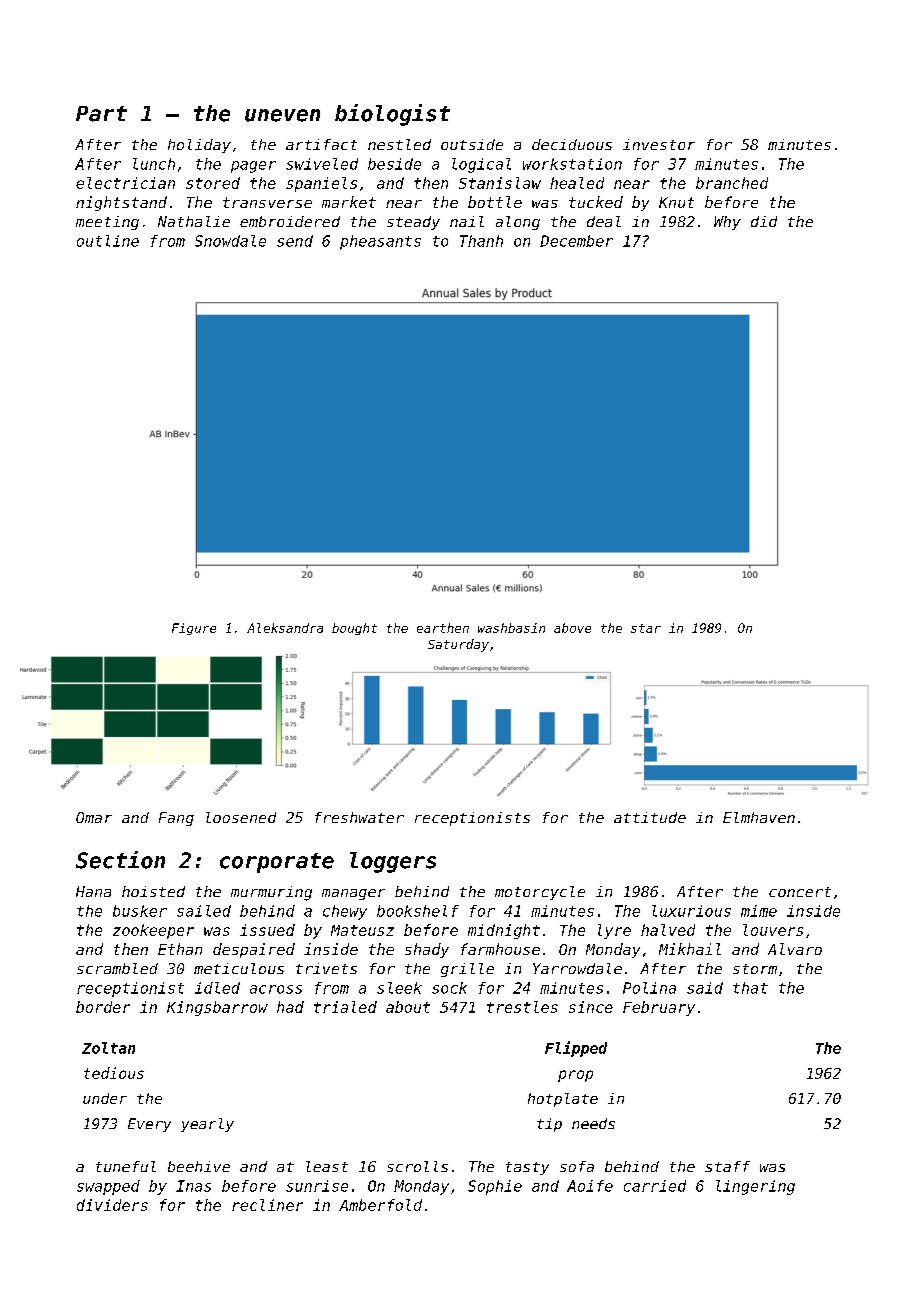 This screenshot has width=924, height=1308. What do you see at coordinates (380, 242) in the screenshot?
I see `pheasants` at bounding box center [380, 242].
